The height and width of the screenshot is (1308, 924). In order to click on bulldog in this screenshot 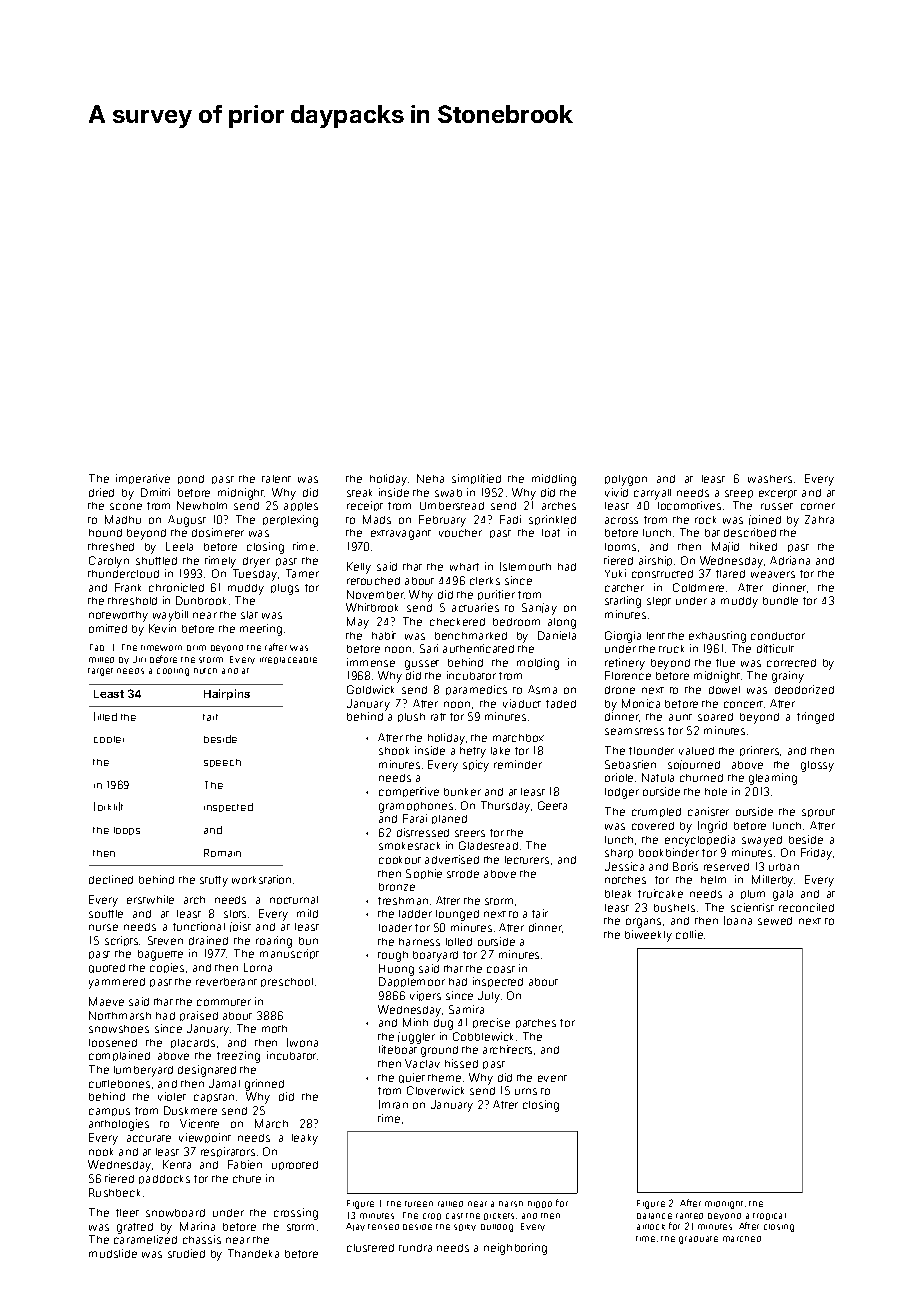, I will do `click(497, 1228)`.
